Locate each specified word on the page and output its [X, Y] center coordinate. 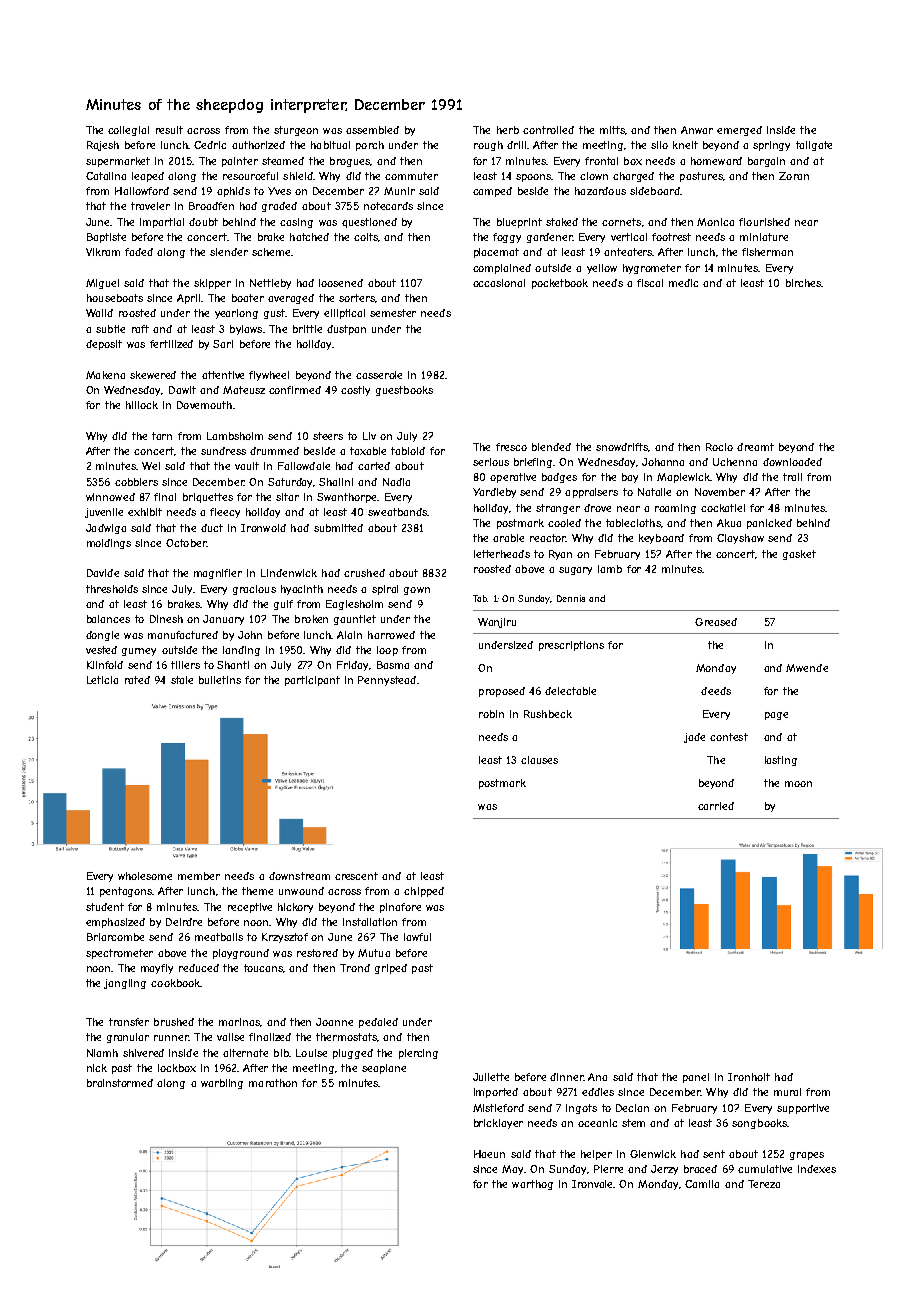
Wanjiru [497, 623]
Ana [597, 1077]
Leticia [102, 680]
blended [551, 447]
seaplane [384, 1069]
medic [683, 283]
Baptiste [106, 238]
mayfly [157, 969]
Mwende [807, 668]
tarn [162, 436]
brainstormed [120, 1083]
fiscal [650, 283]
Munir [399, 191]
